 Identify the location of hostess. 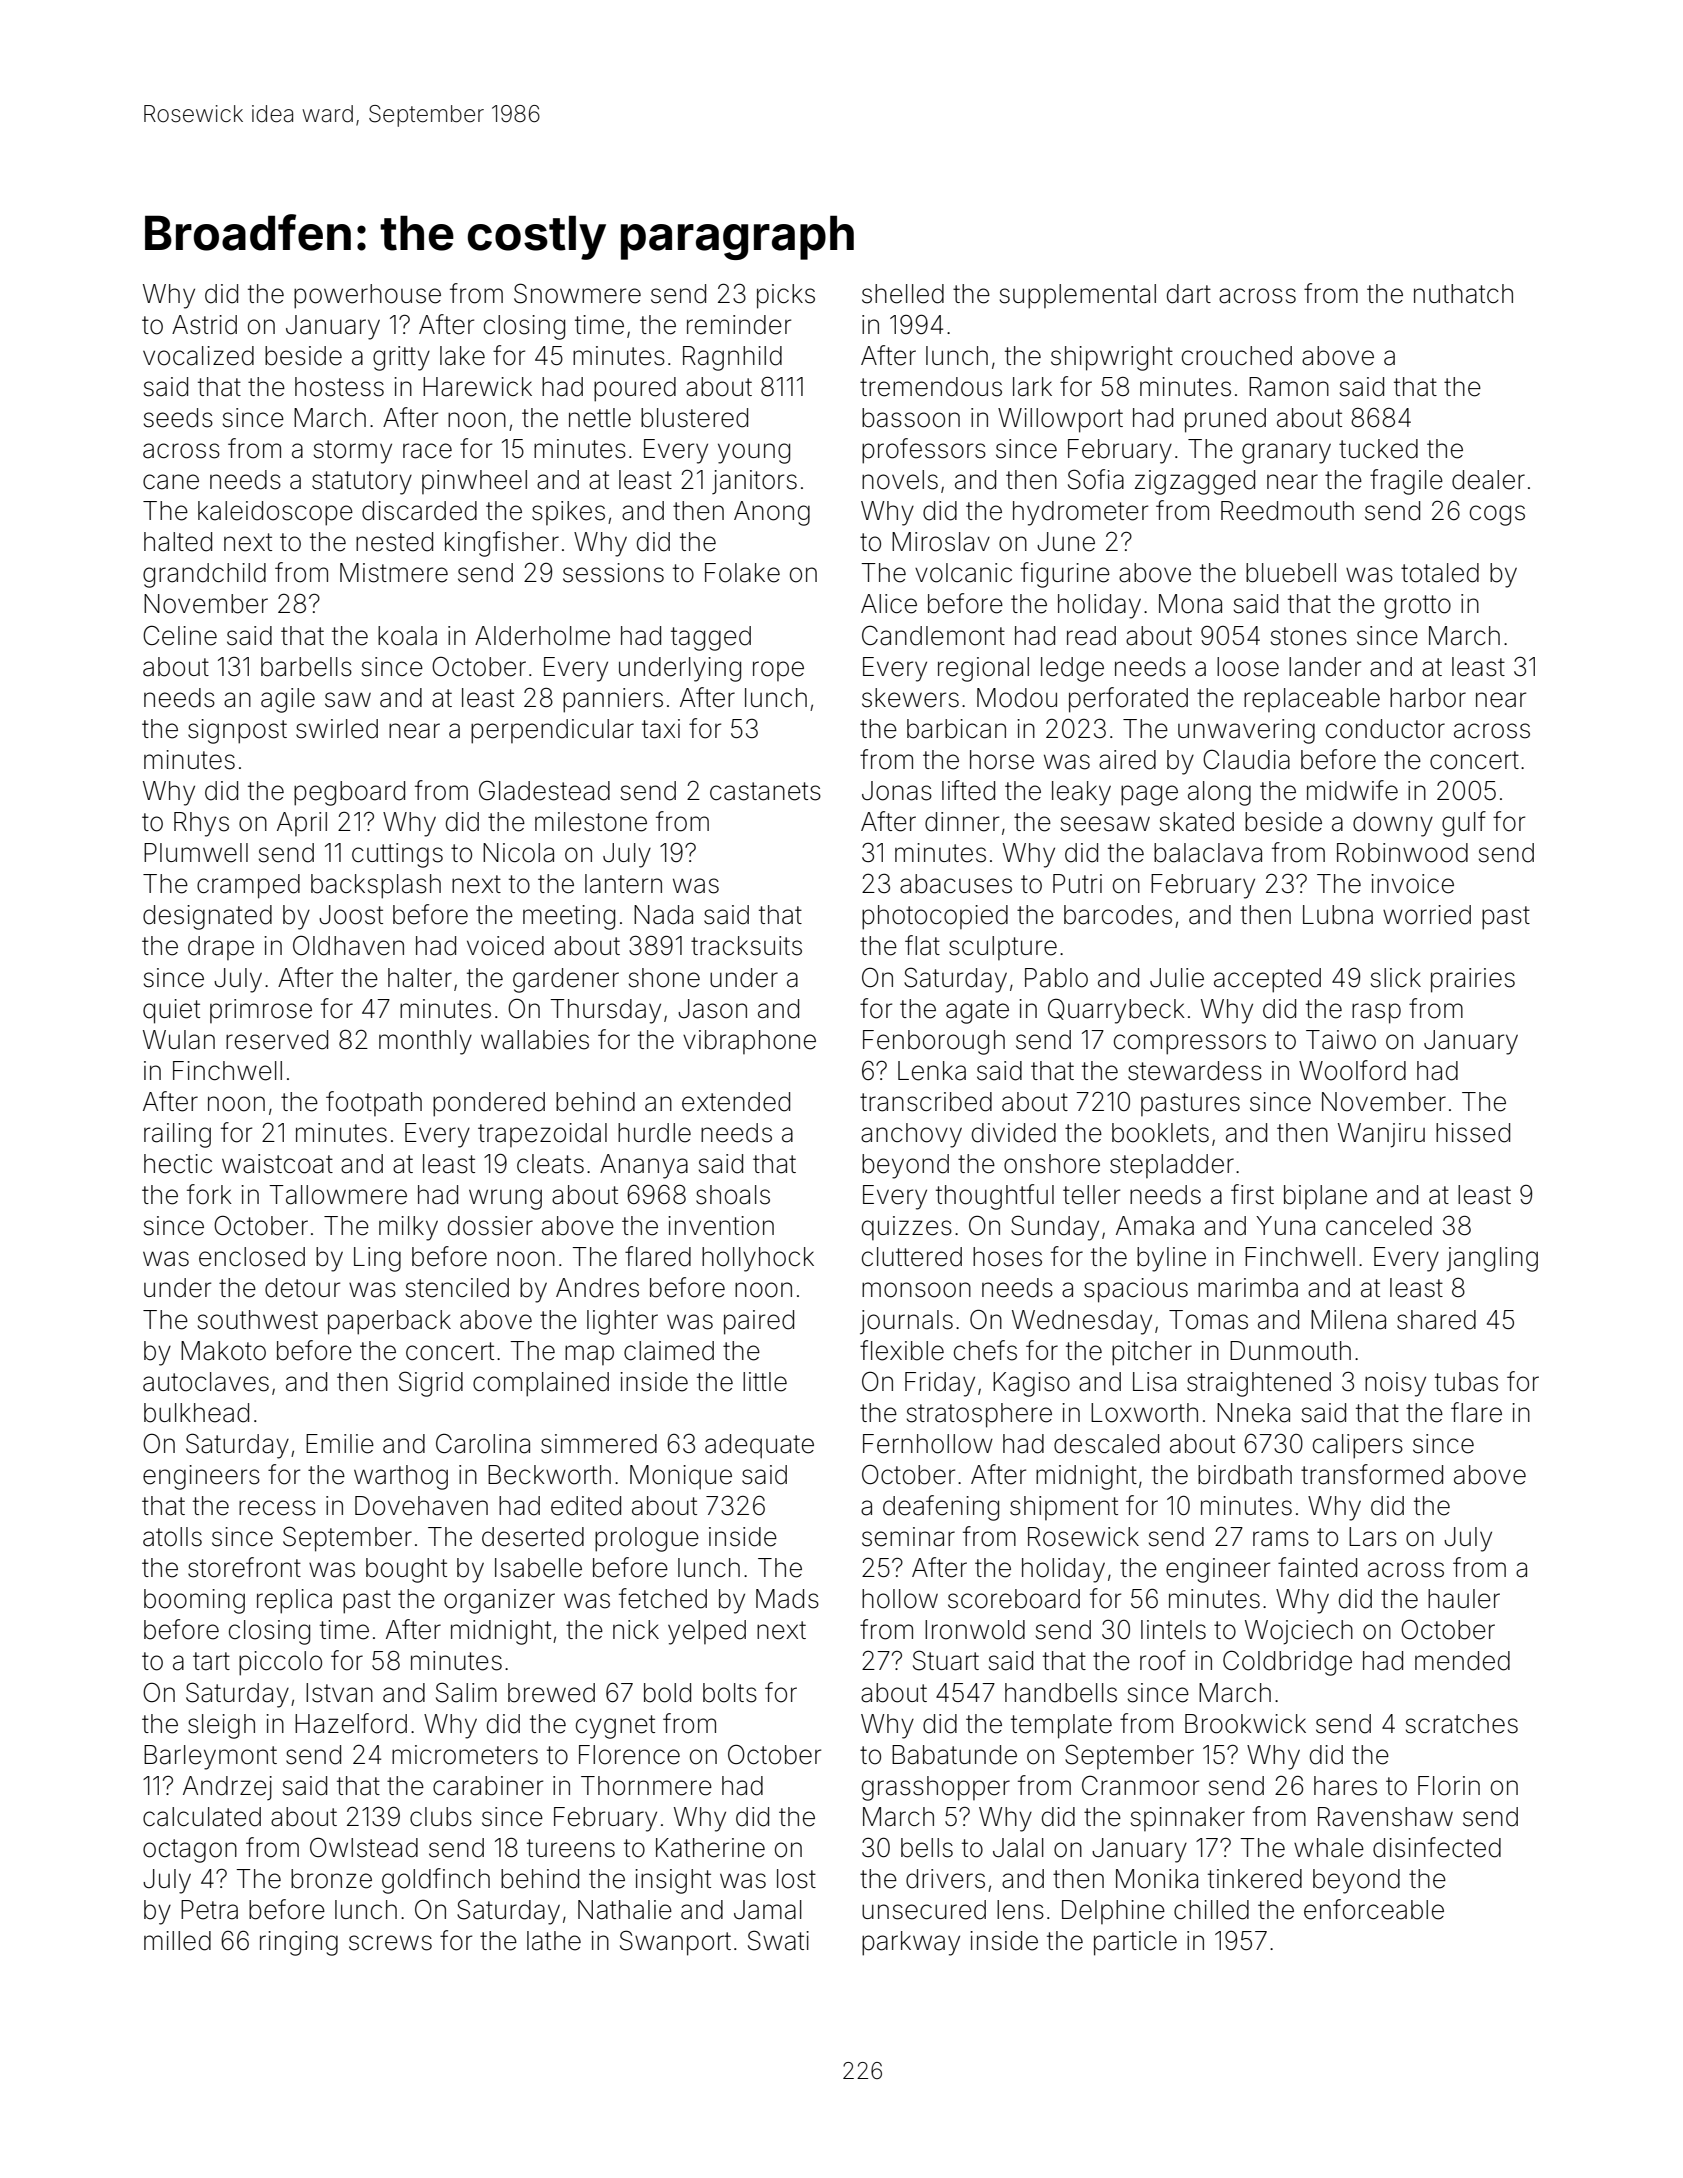
(339, 387).
